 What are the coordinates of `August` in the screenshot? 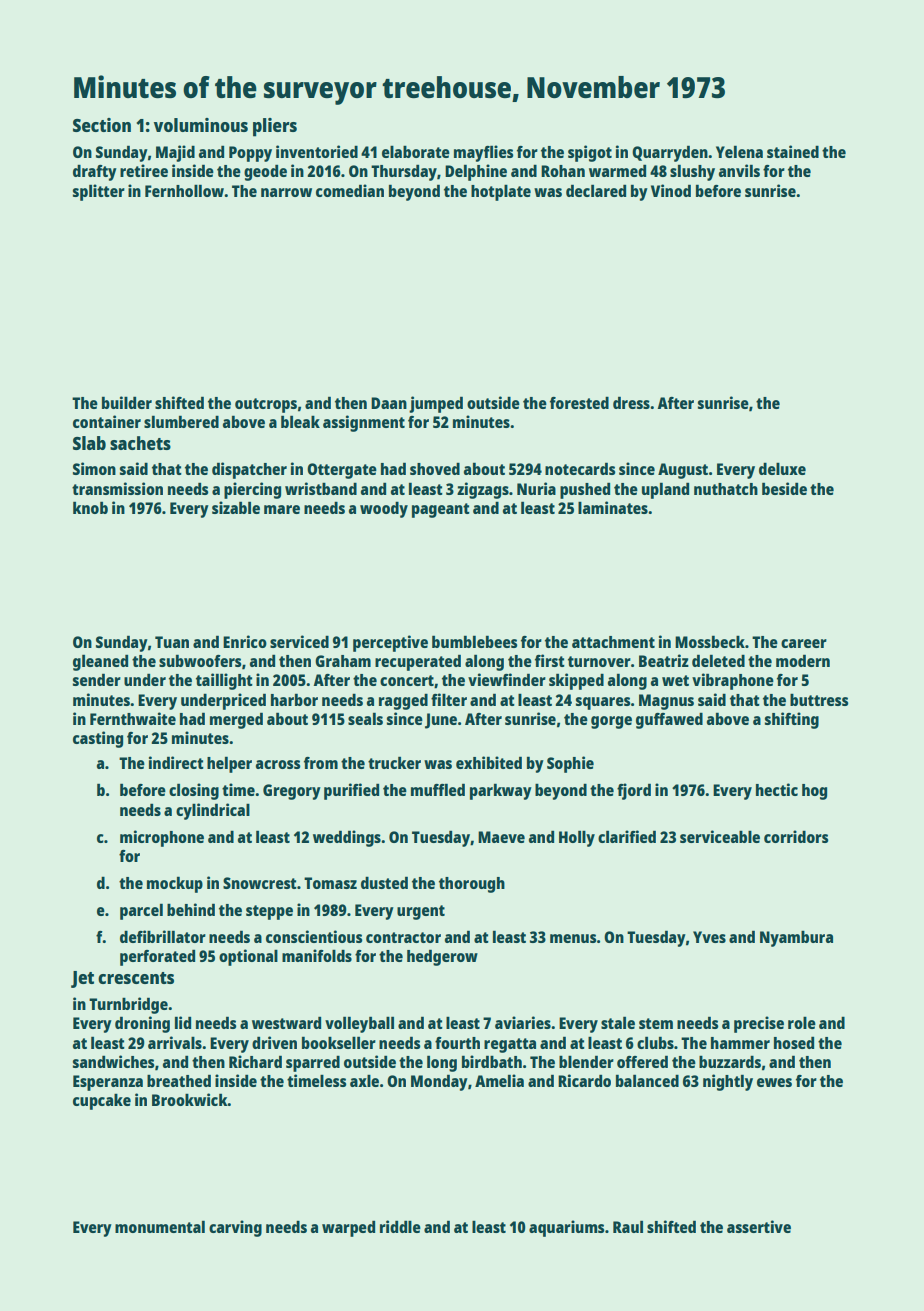 It's located at (683, 471).
